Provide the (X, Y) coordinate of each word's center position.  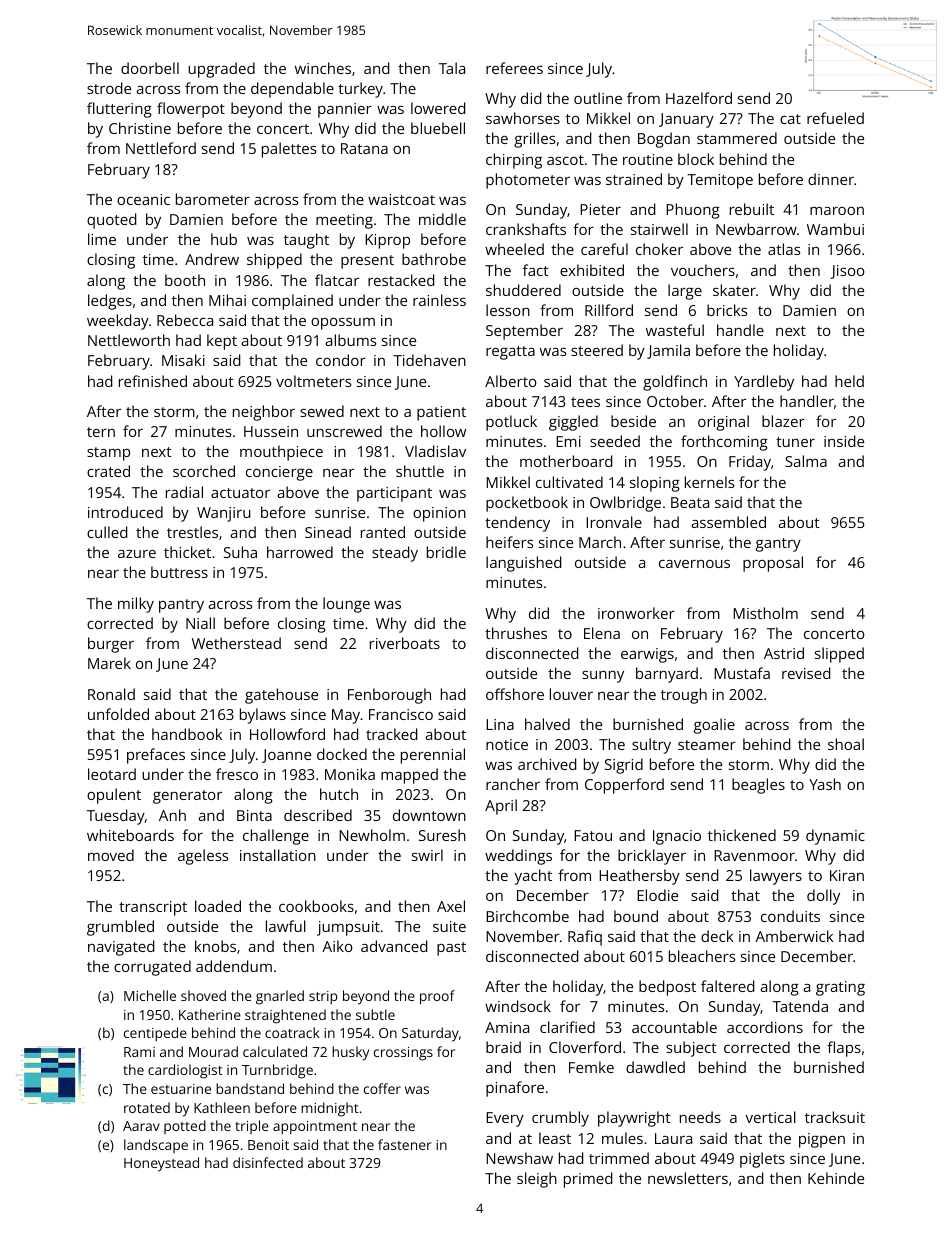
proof (437, 997)
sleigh (537, 1180)
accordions (765, 1027)
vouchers (703, 270)
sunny (603, 677)
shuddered (523, 290)
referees (514, 68)
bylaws (263, 716)
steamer (707, 745)
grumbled (120, 928)
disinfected (268, 1162)
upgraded (221, 70)
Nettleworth (129, 340)
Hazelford (699, 98)
